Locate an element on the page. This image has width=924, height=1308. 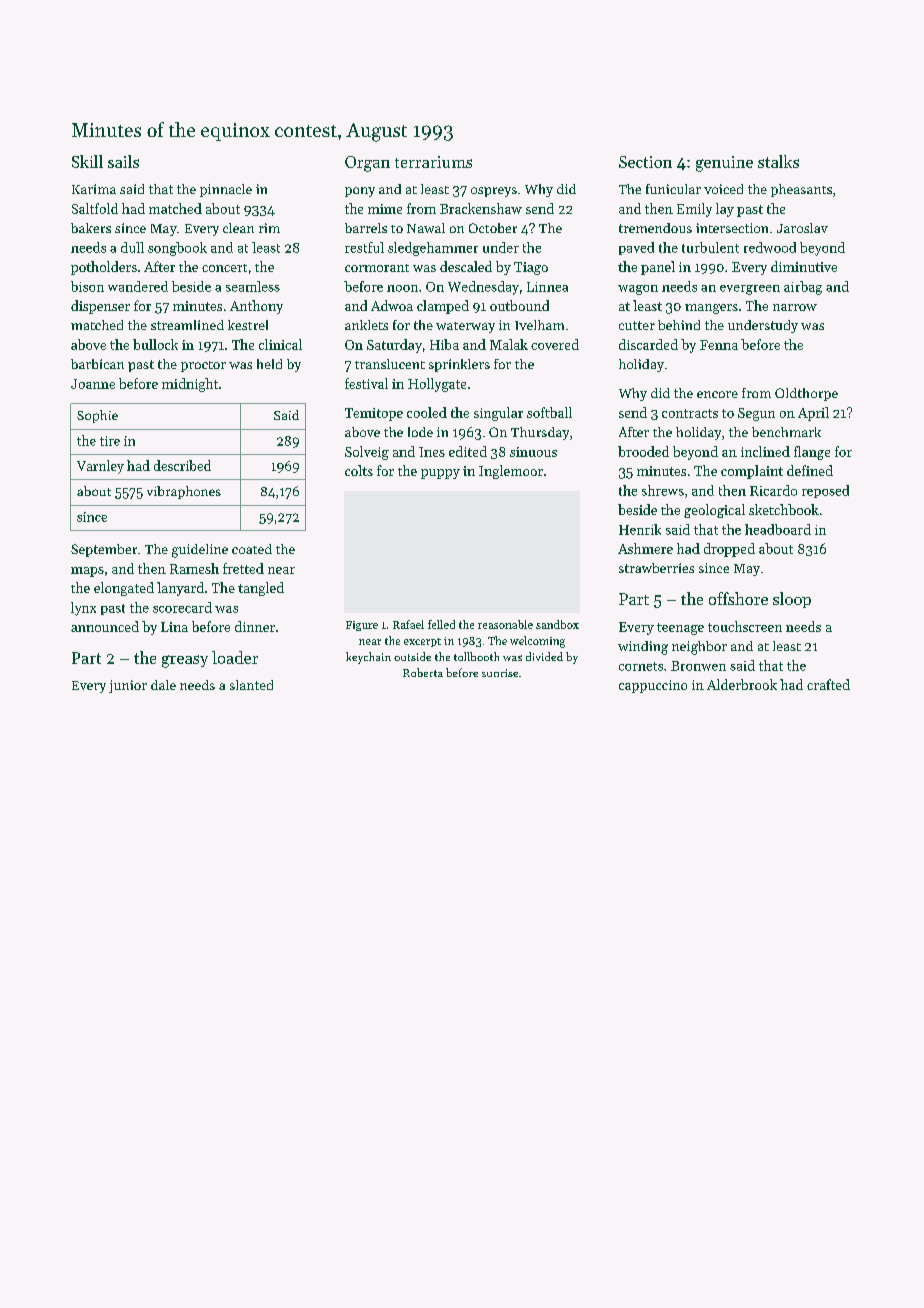
contracts is located at coordinates (690, 413).
